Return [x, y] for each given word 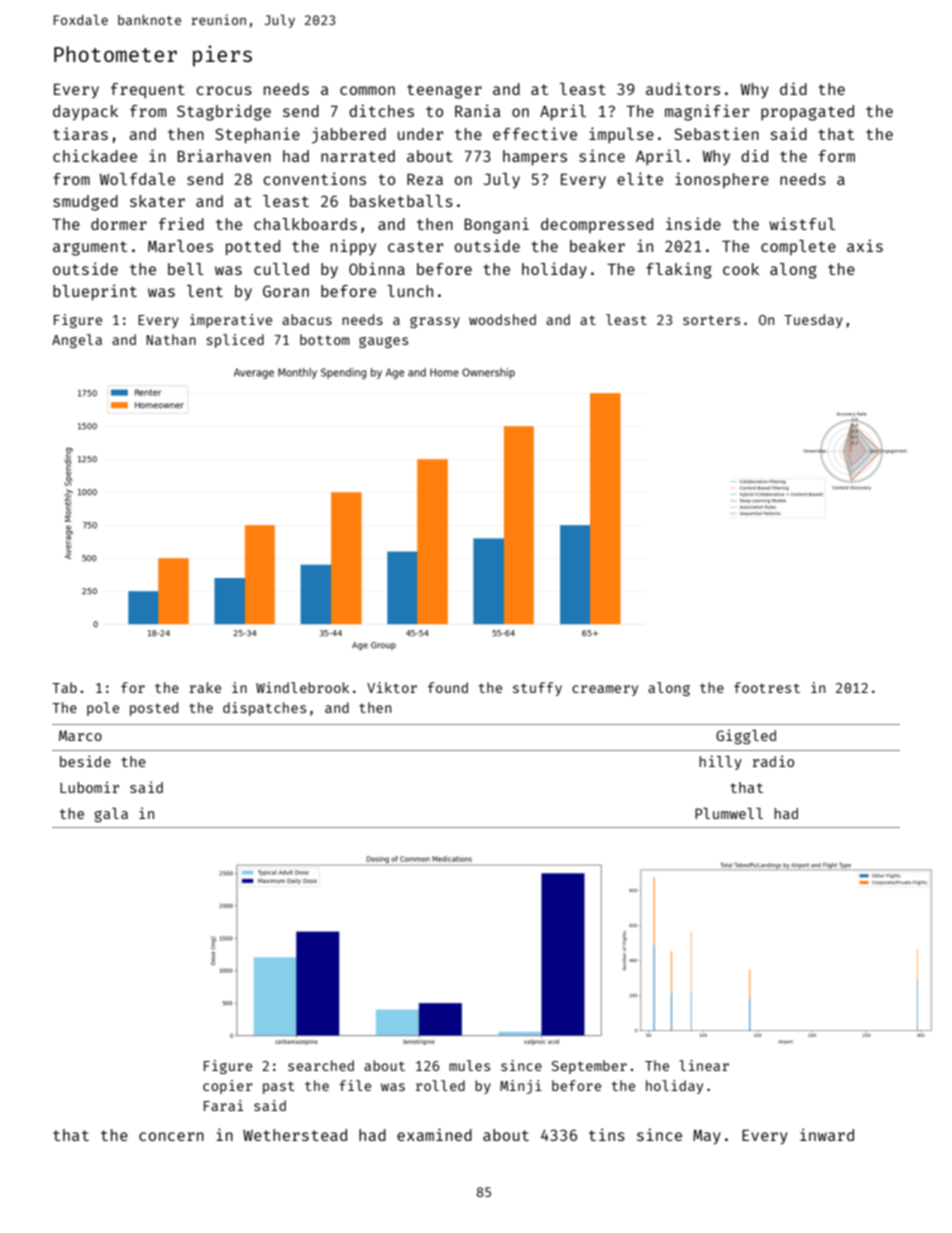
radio [773, 761]
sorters [711, 320]
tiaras [80, 133]
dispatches [264, 709]
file [355, 1085]
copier [227, 1087]
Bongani [497, 225]
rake [205, 687]
